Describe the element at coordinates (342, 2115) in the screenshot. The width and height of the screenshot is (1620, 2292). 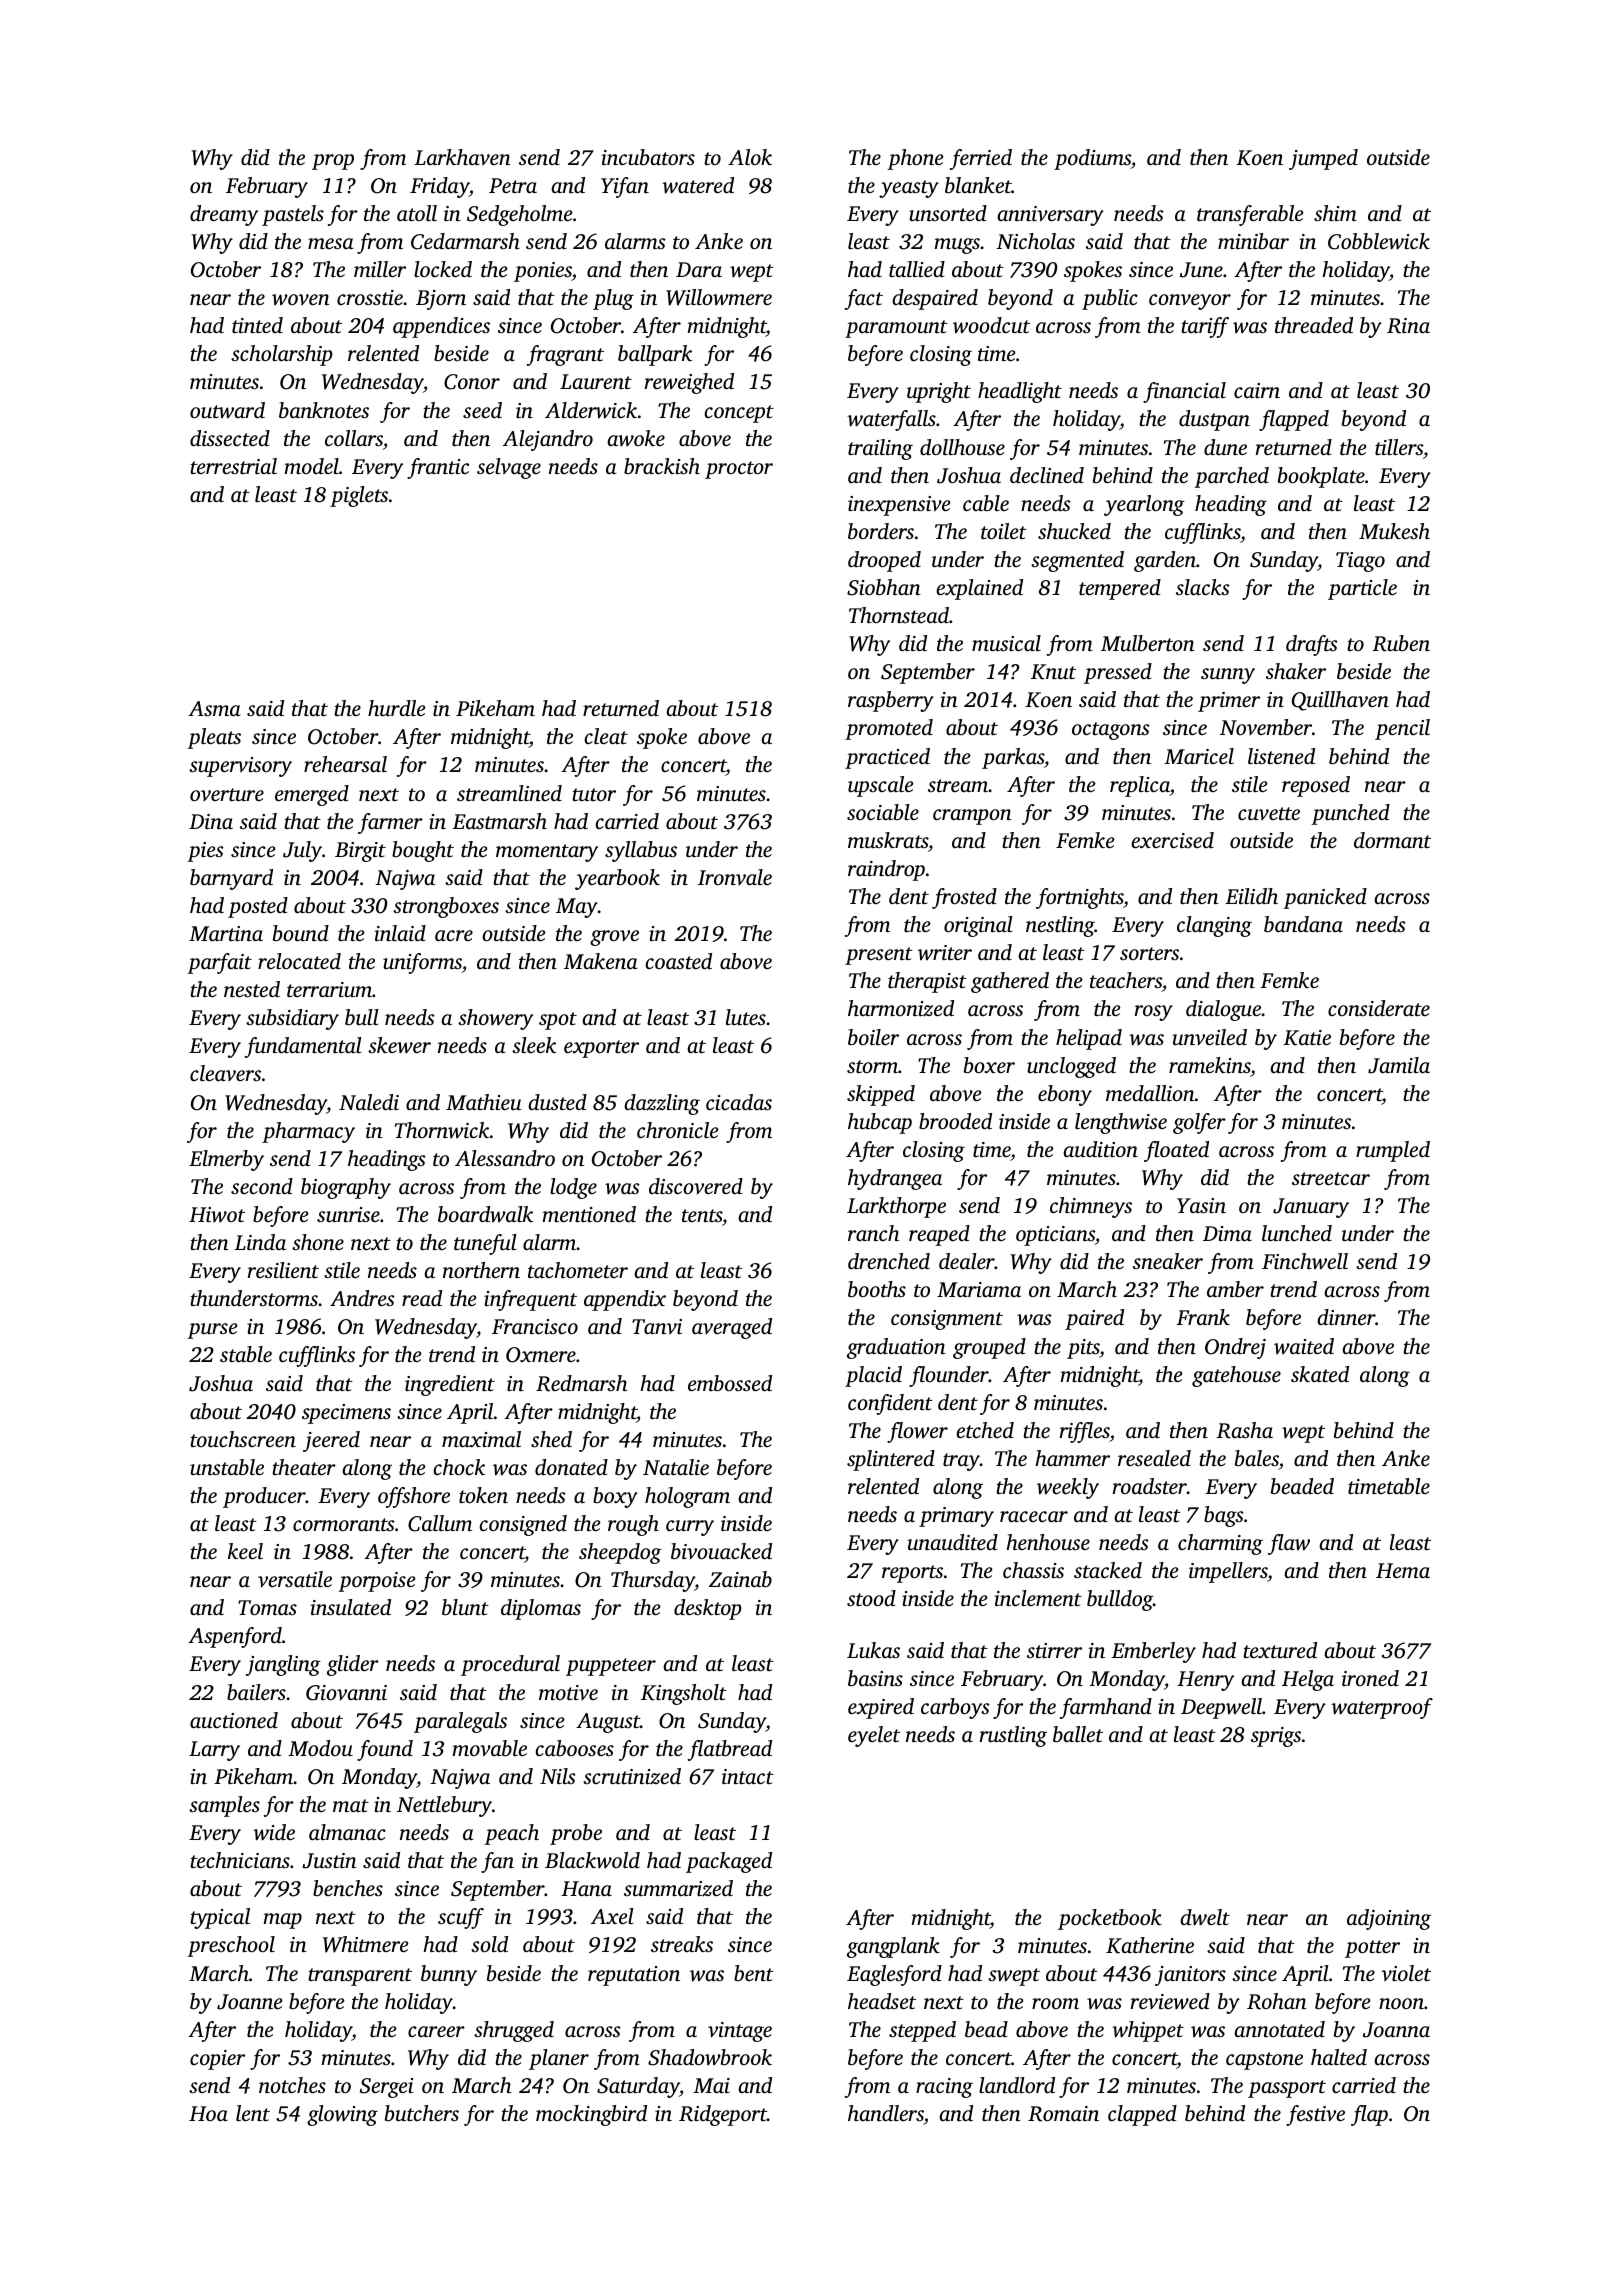
I see `glowing` at that location.
